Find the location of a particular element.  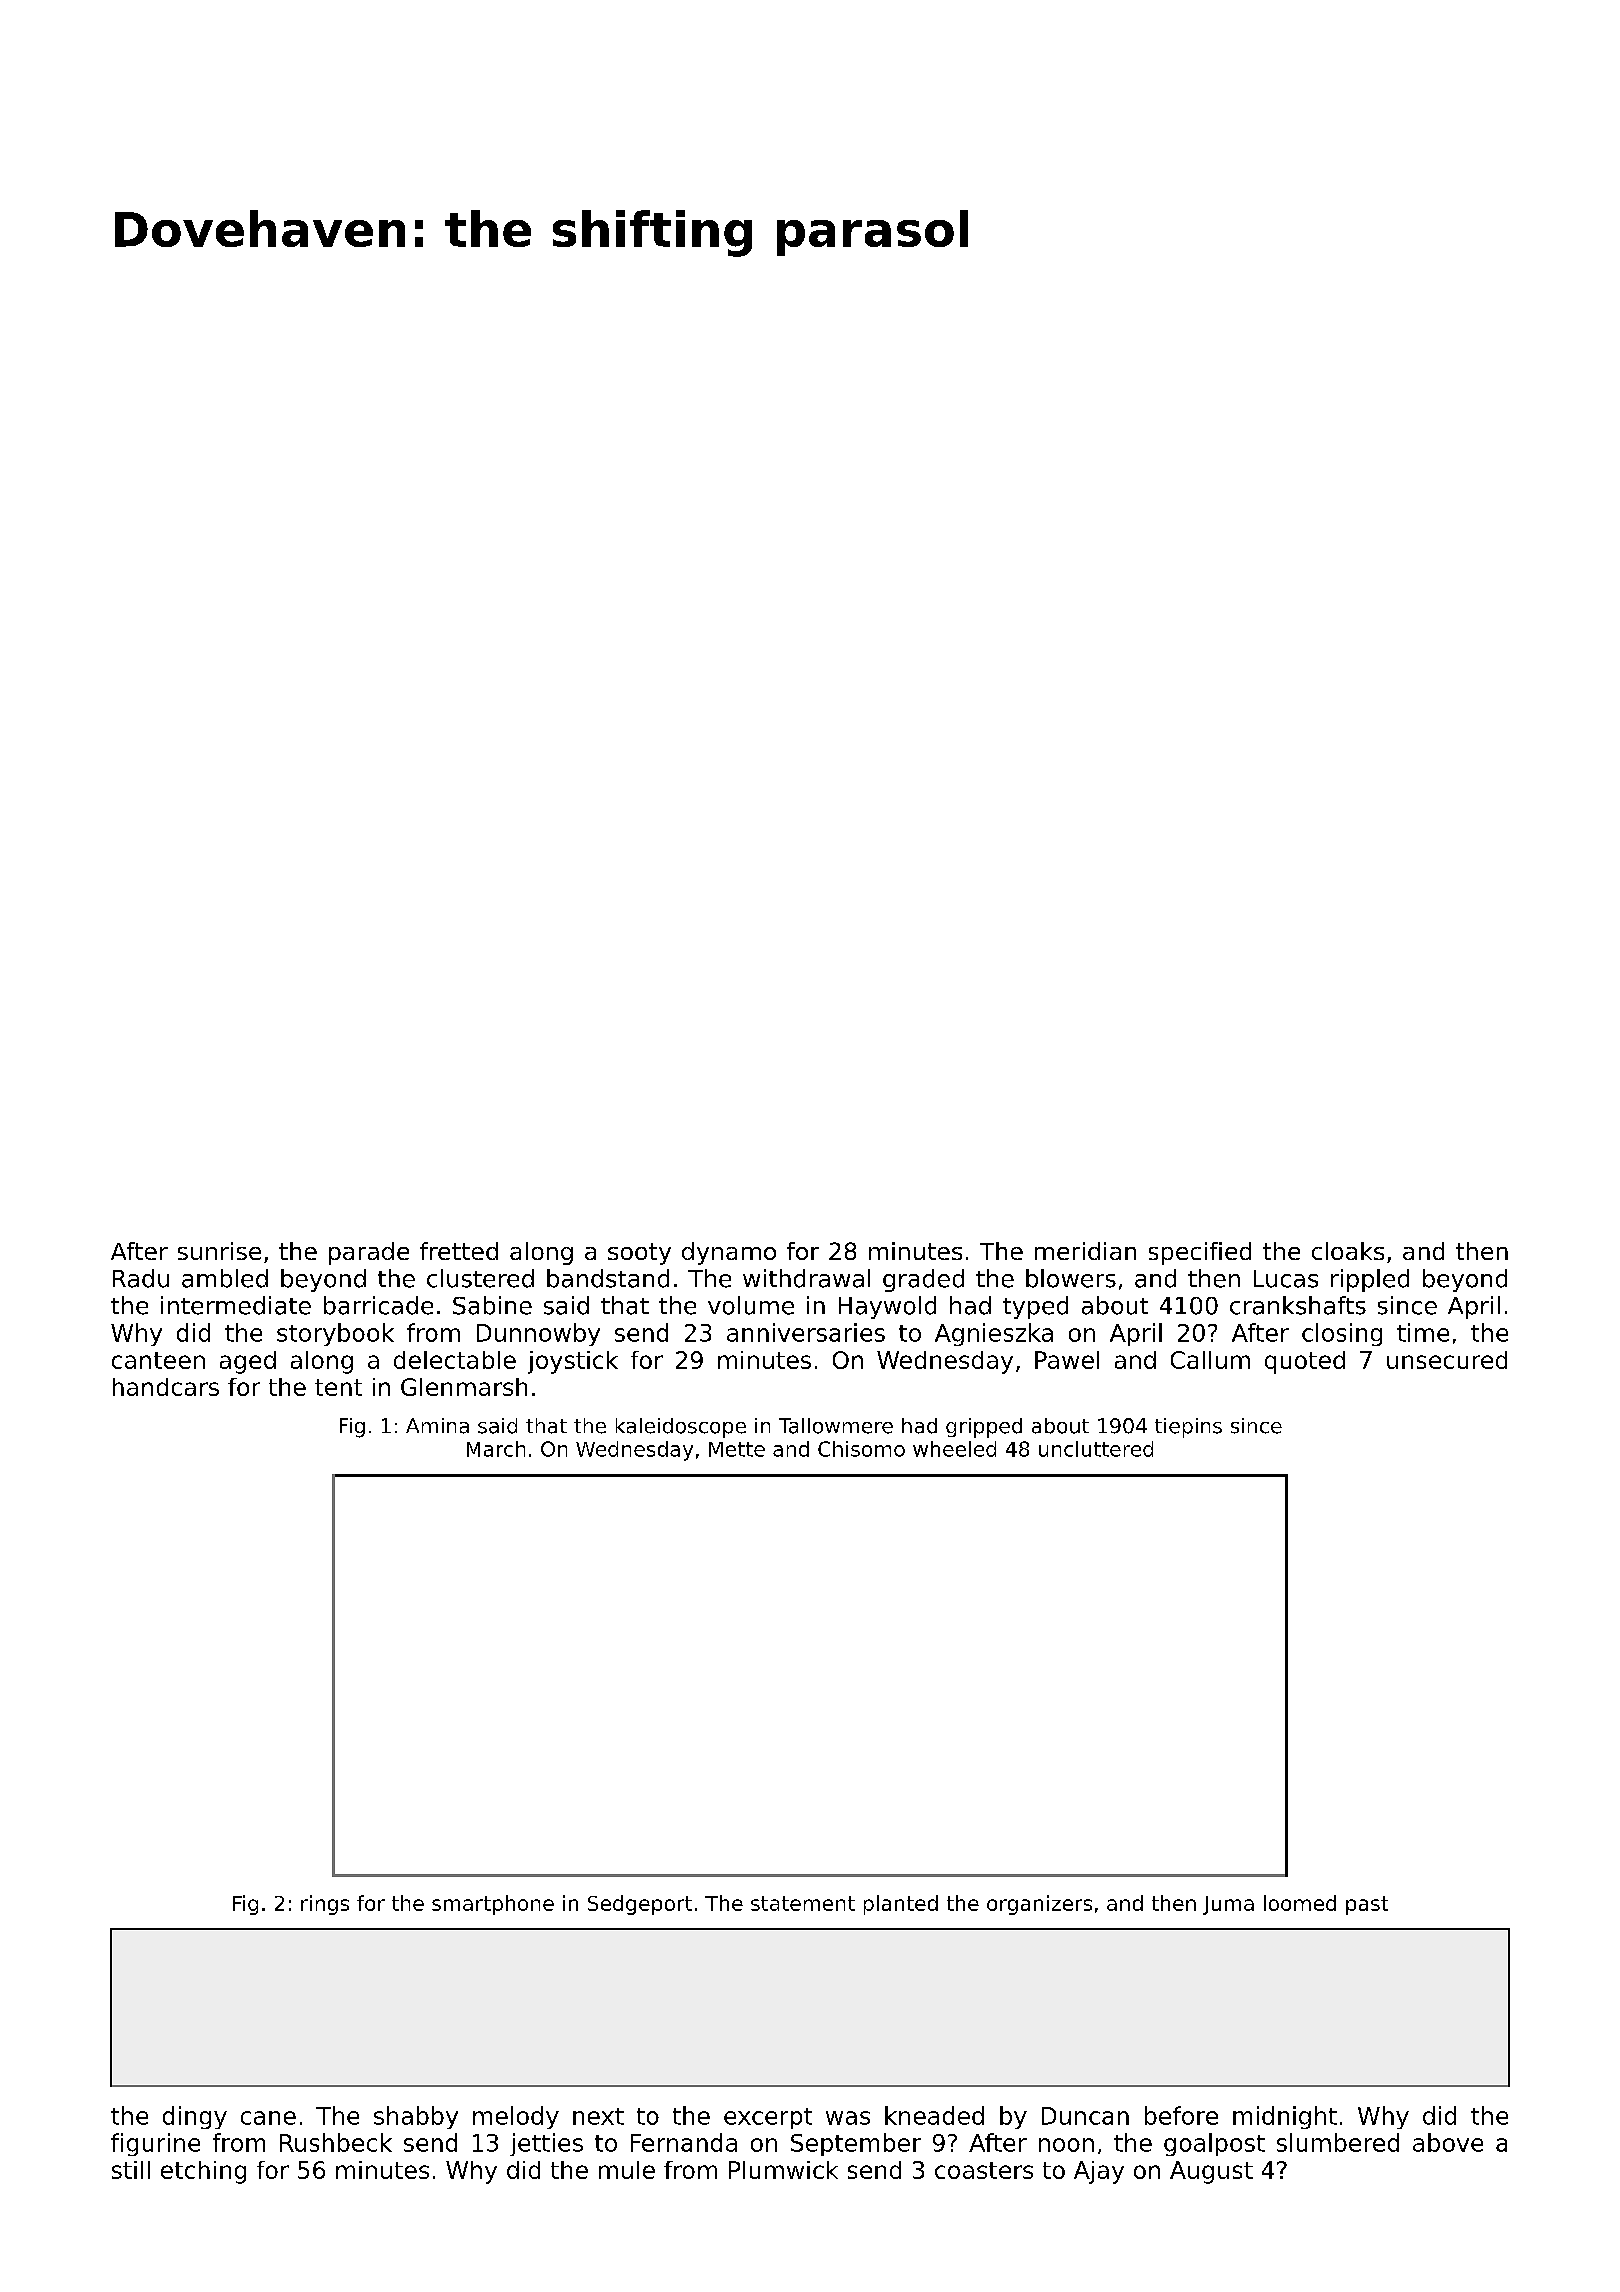

Juma is located at coordinates (1228, 1905).
